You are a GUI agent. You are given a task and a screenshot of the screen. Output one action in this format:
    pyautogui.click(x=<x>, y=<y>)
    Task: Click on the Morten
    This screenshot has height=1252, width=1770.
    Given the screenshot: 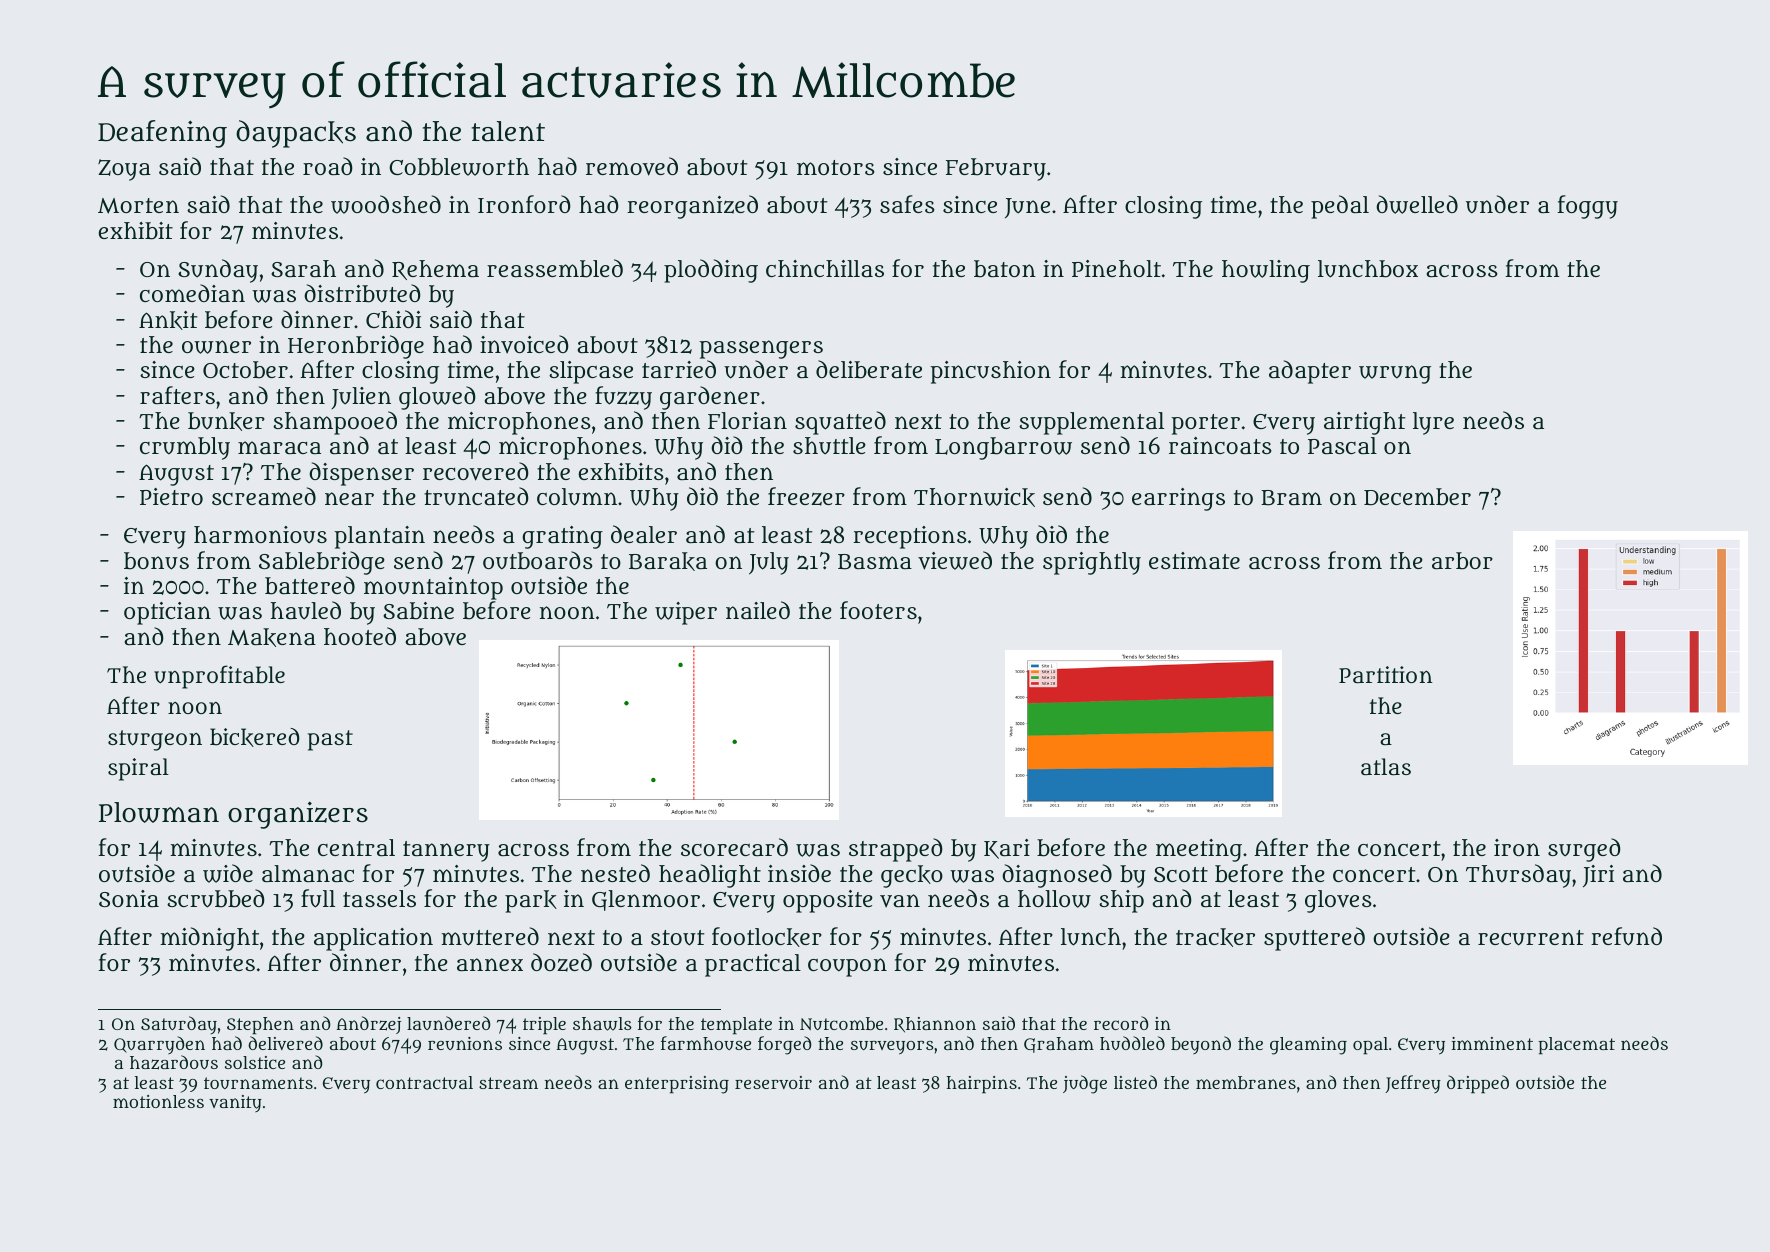 What is the action you would take?
    pyautogui.click(x=138, y=206)
